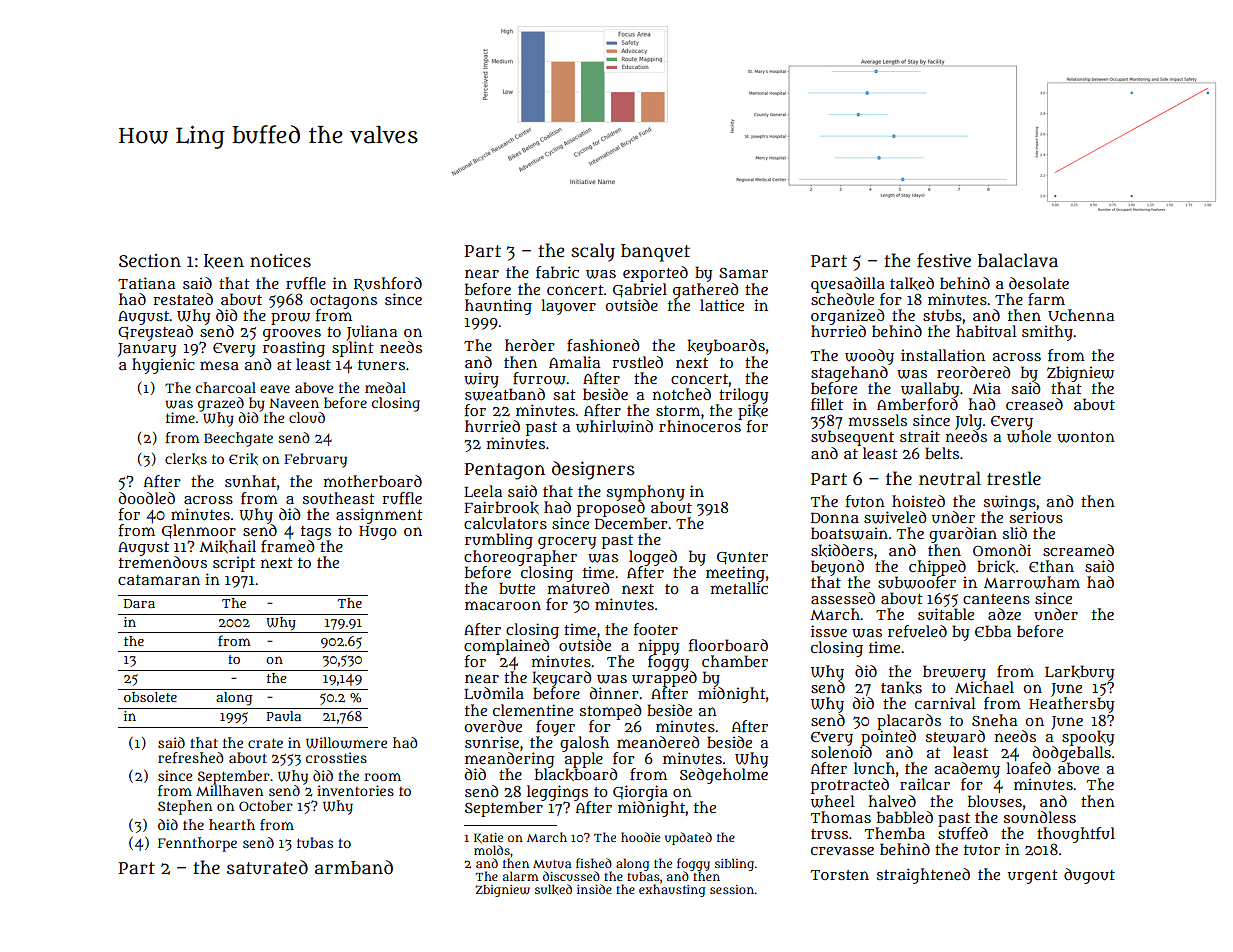 Image resolution: width=1233 pixels, height=952 pixels. I want to click on Dara, so click(139, 603).
